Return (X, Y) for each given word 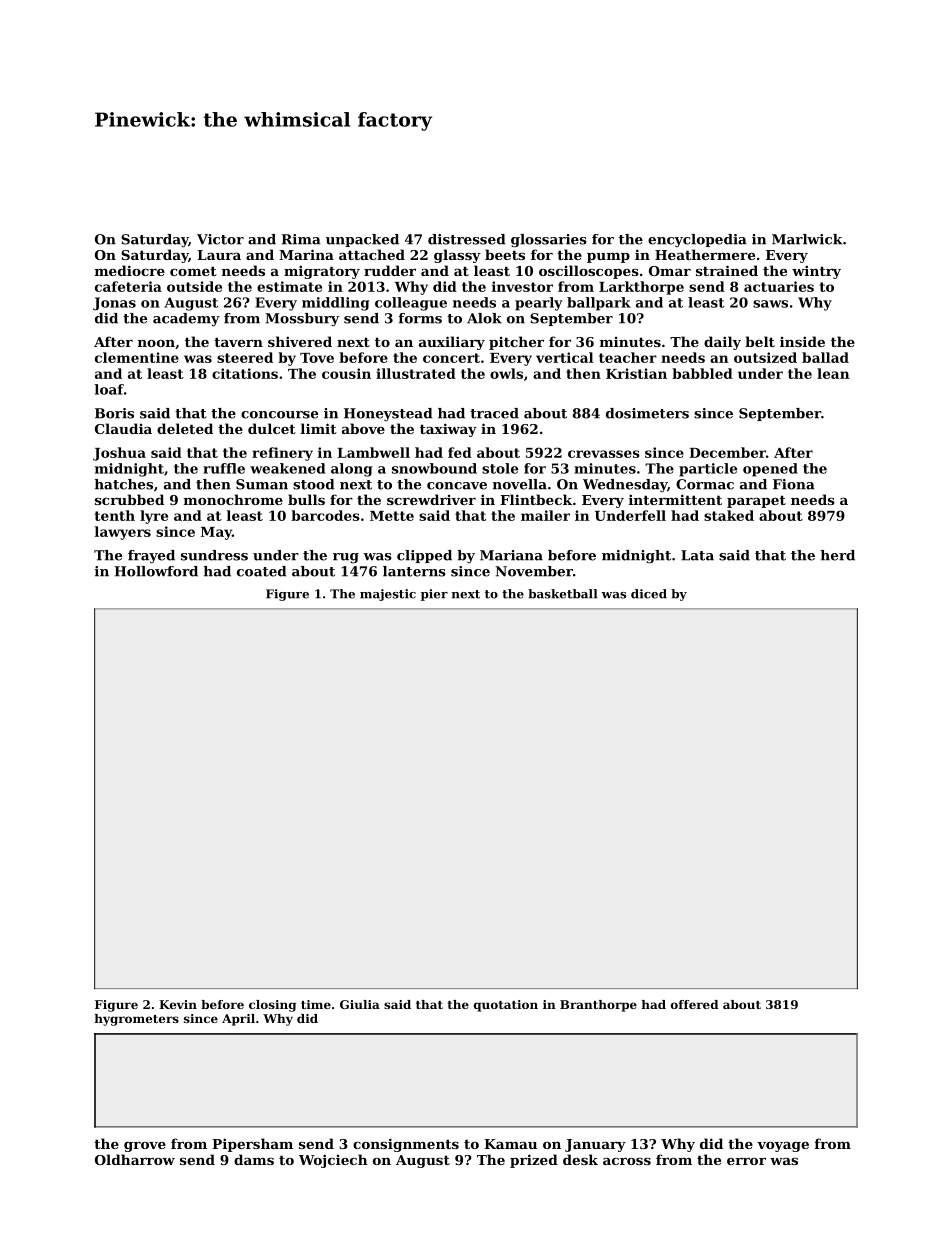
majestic (388, 595)
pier (434, 595)
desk (580, 1159)
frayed (151, 556)
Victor (220, 239)
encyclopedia (697, 240)
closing (272, 1006)
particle (708, 470)
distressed (467, 239)
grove (145, 1147)
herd (838, 555)
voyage (783, 1147)
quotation (506, 1006)
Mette (392, 516)
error (746, 1161)
